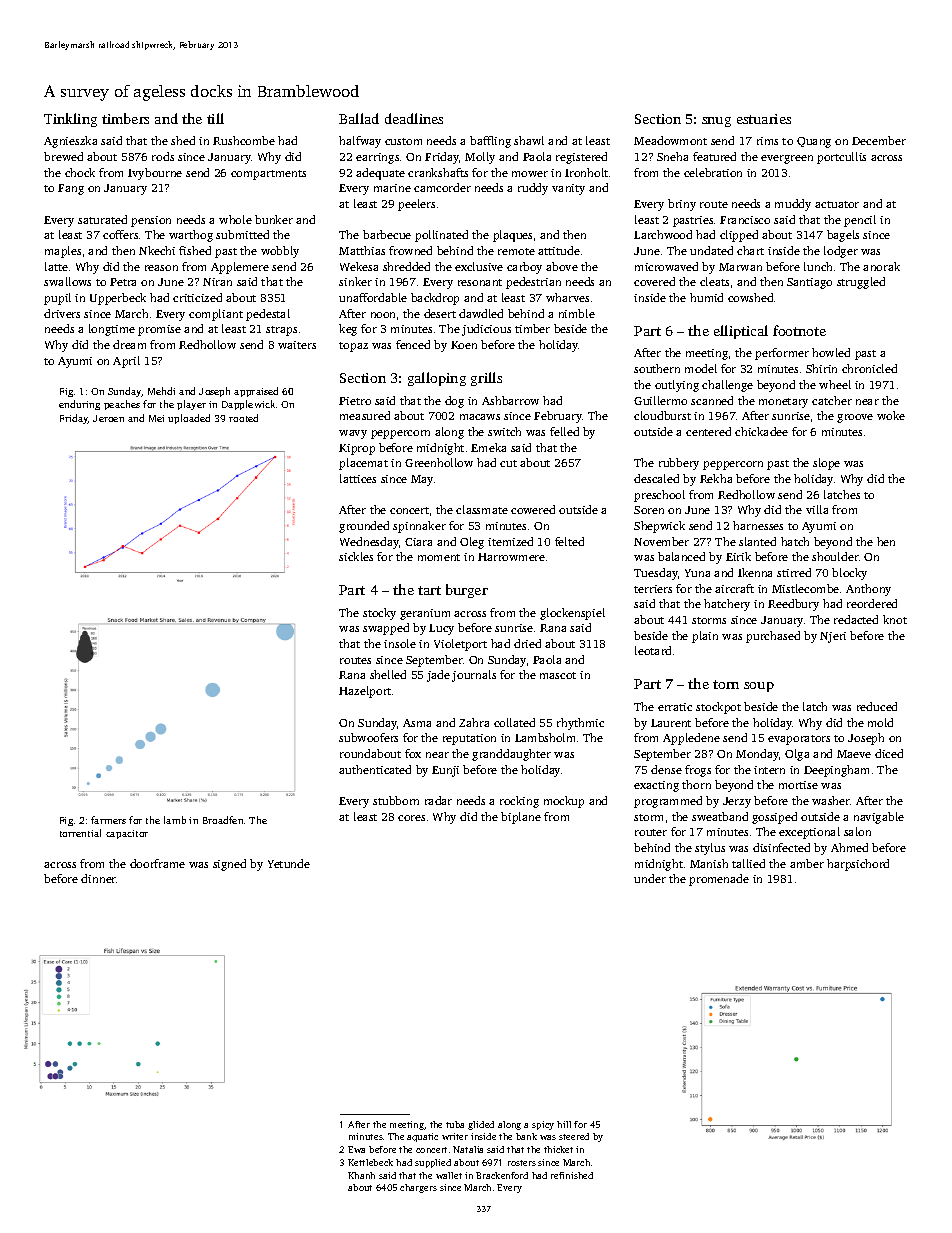  Describe the element at coordinates (127, 834) in the screenshot. I see `capacitor` at that location.
